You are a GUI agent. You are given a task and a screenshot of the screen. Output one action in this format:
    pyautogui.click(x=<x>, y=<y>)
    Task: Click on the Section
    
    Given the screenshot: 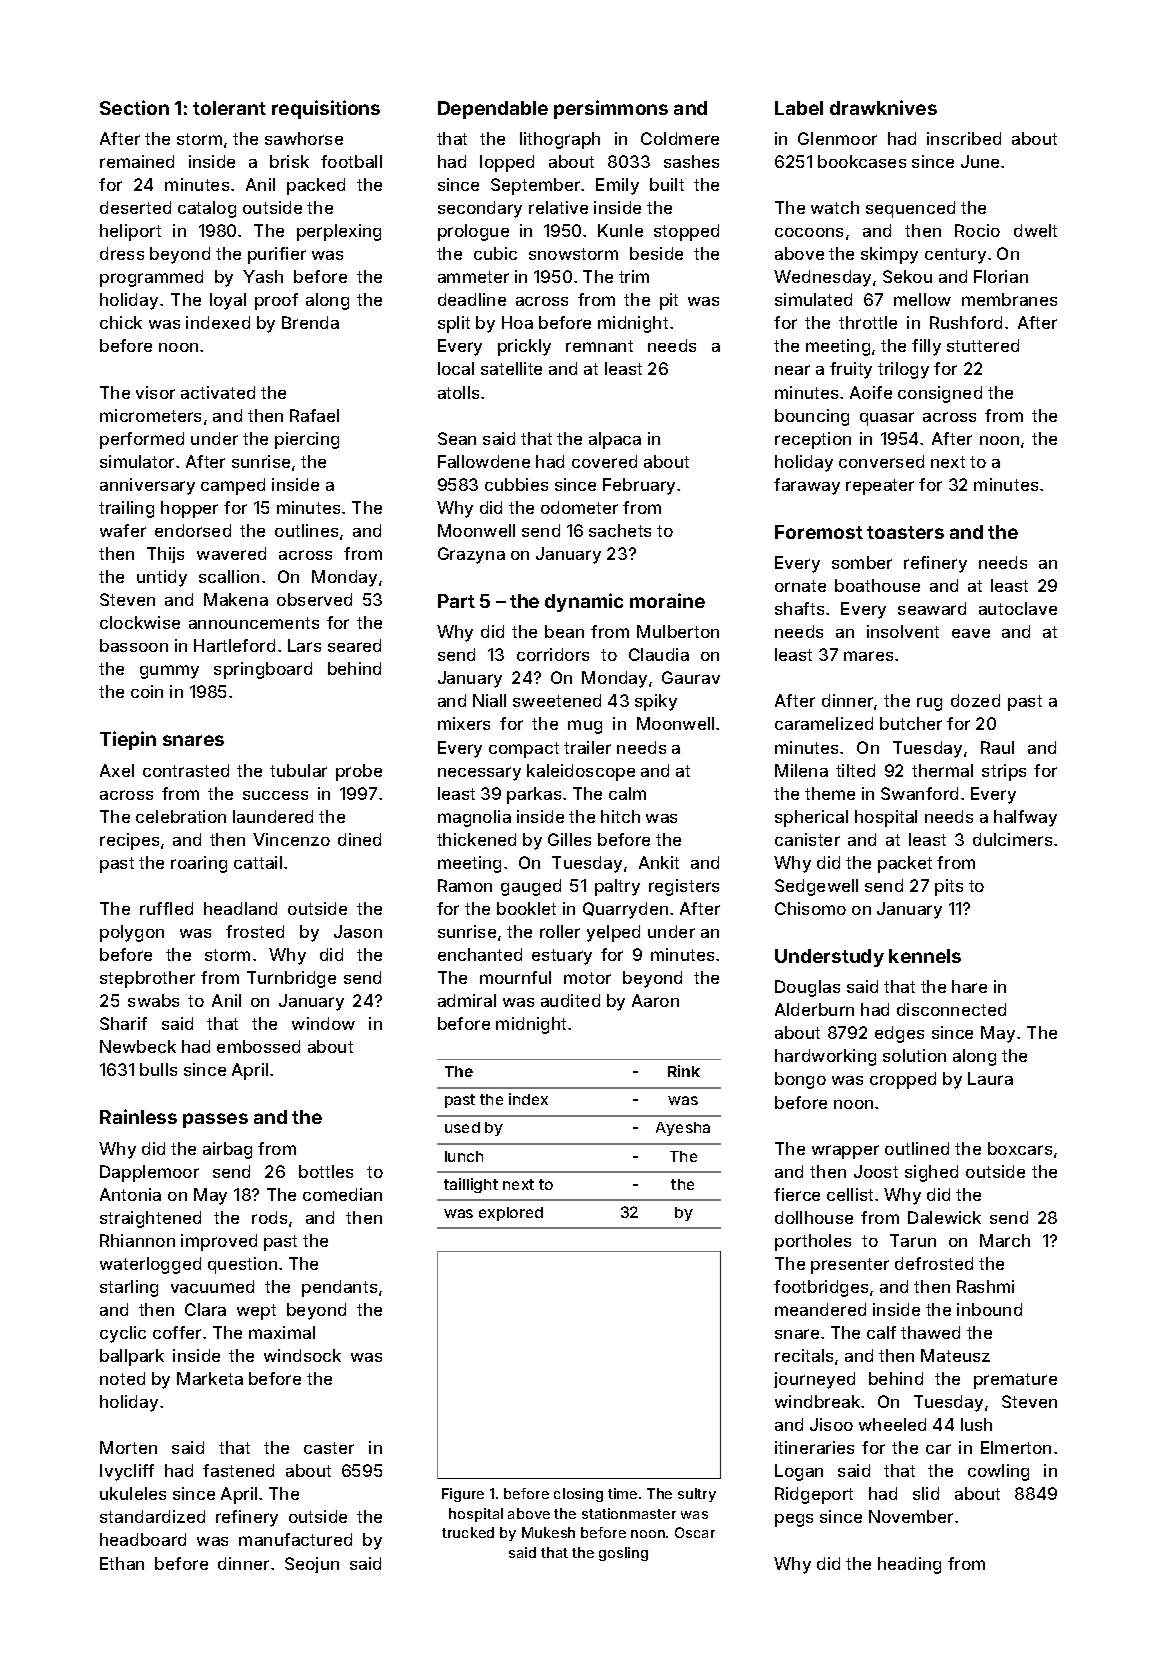 What is the action you would take?
    pyautogui.click(x=134, y=107)
